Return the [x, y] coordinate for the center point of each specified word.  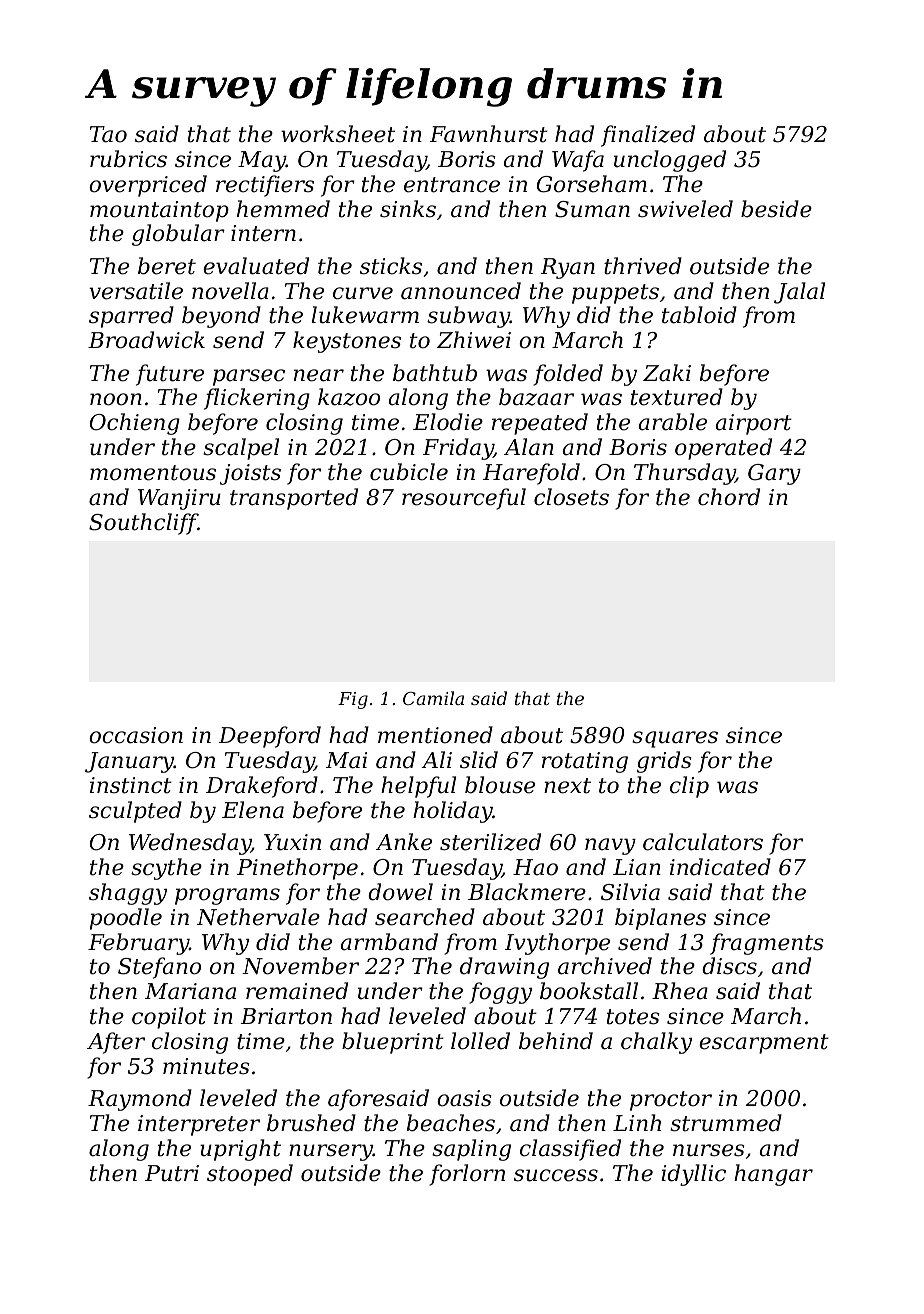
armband [389, 942]
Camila [433, 698]
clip [689, 787]
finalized [648, 136]
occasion [136, 735]
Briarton [286, 1016]
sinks [408, 209]
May [262, 161]
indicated [720, 867]
